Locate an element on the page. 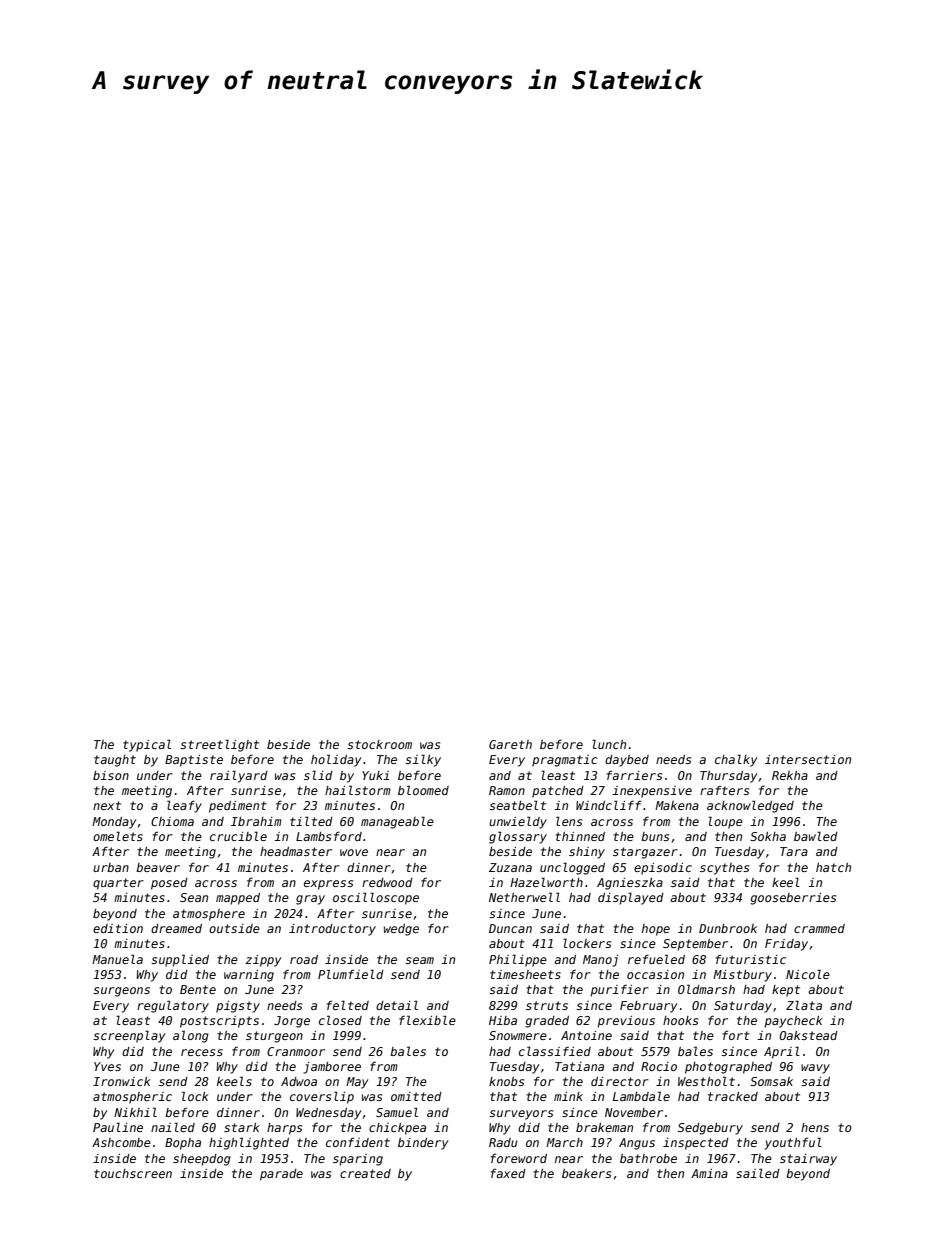 This image has height=1233, width=952. typical is located at coordinates (147, 745).
